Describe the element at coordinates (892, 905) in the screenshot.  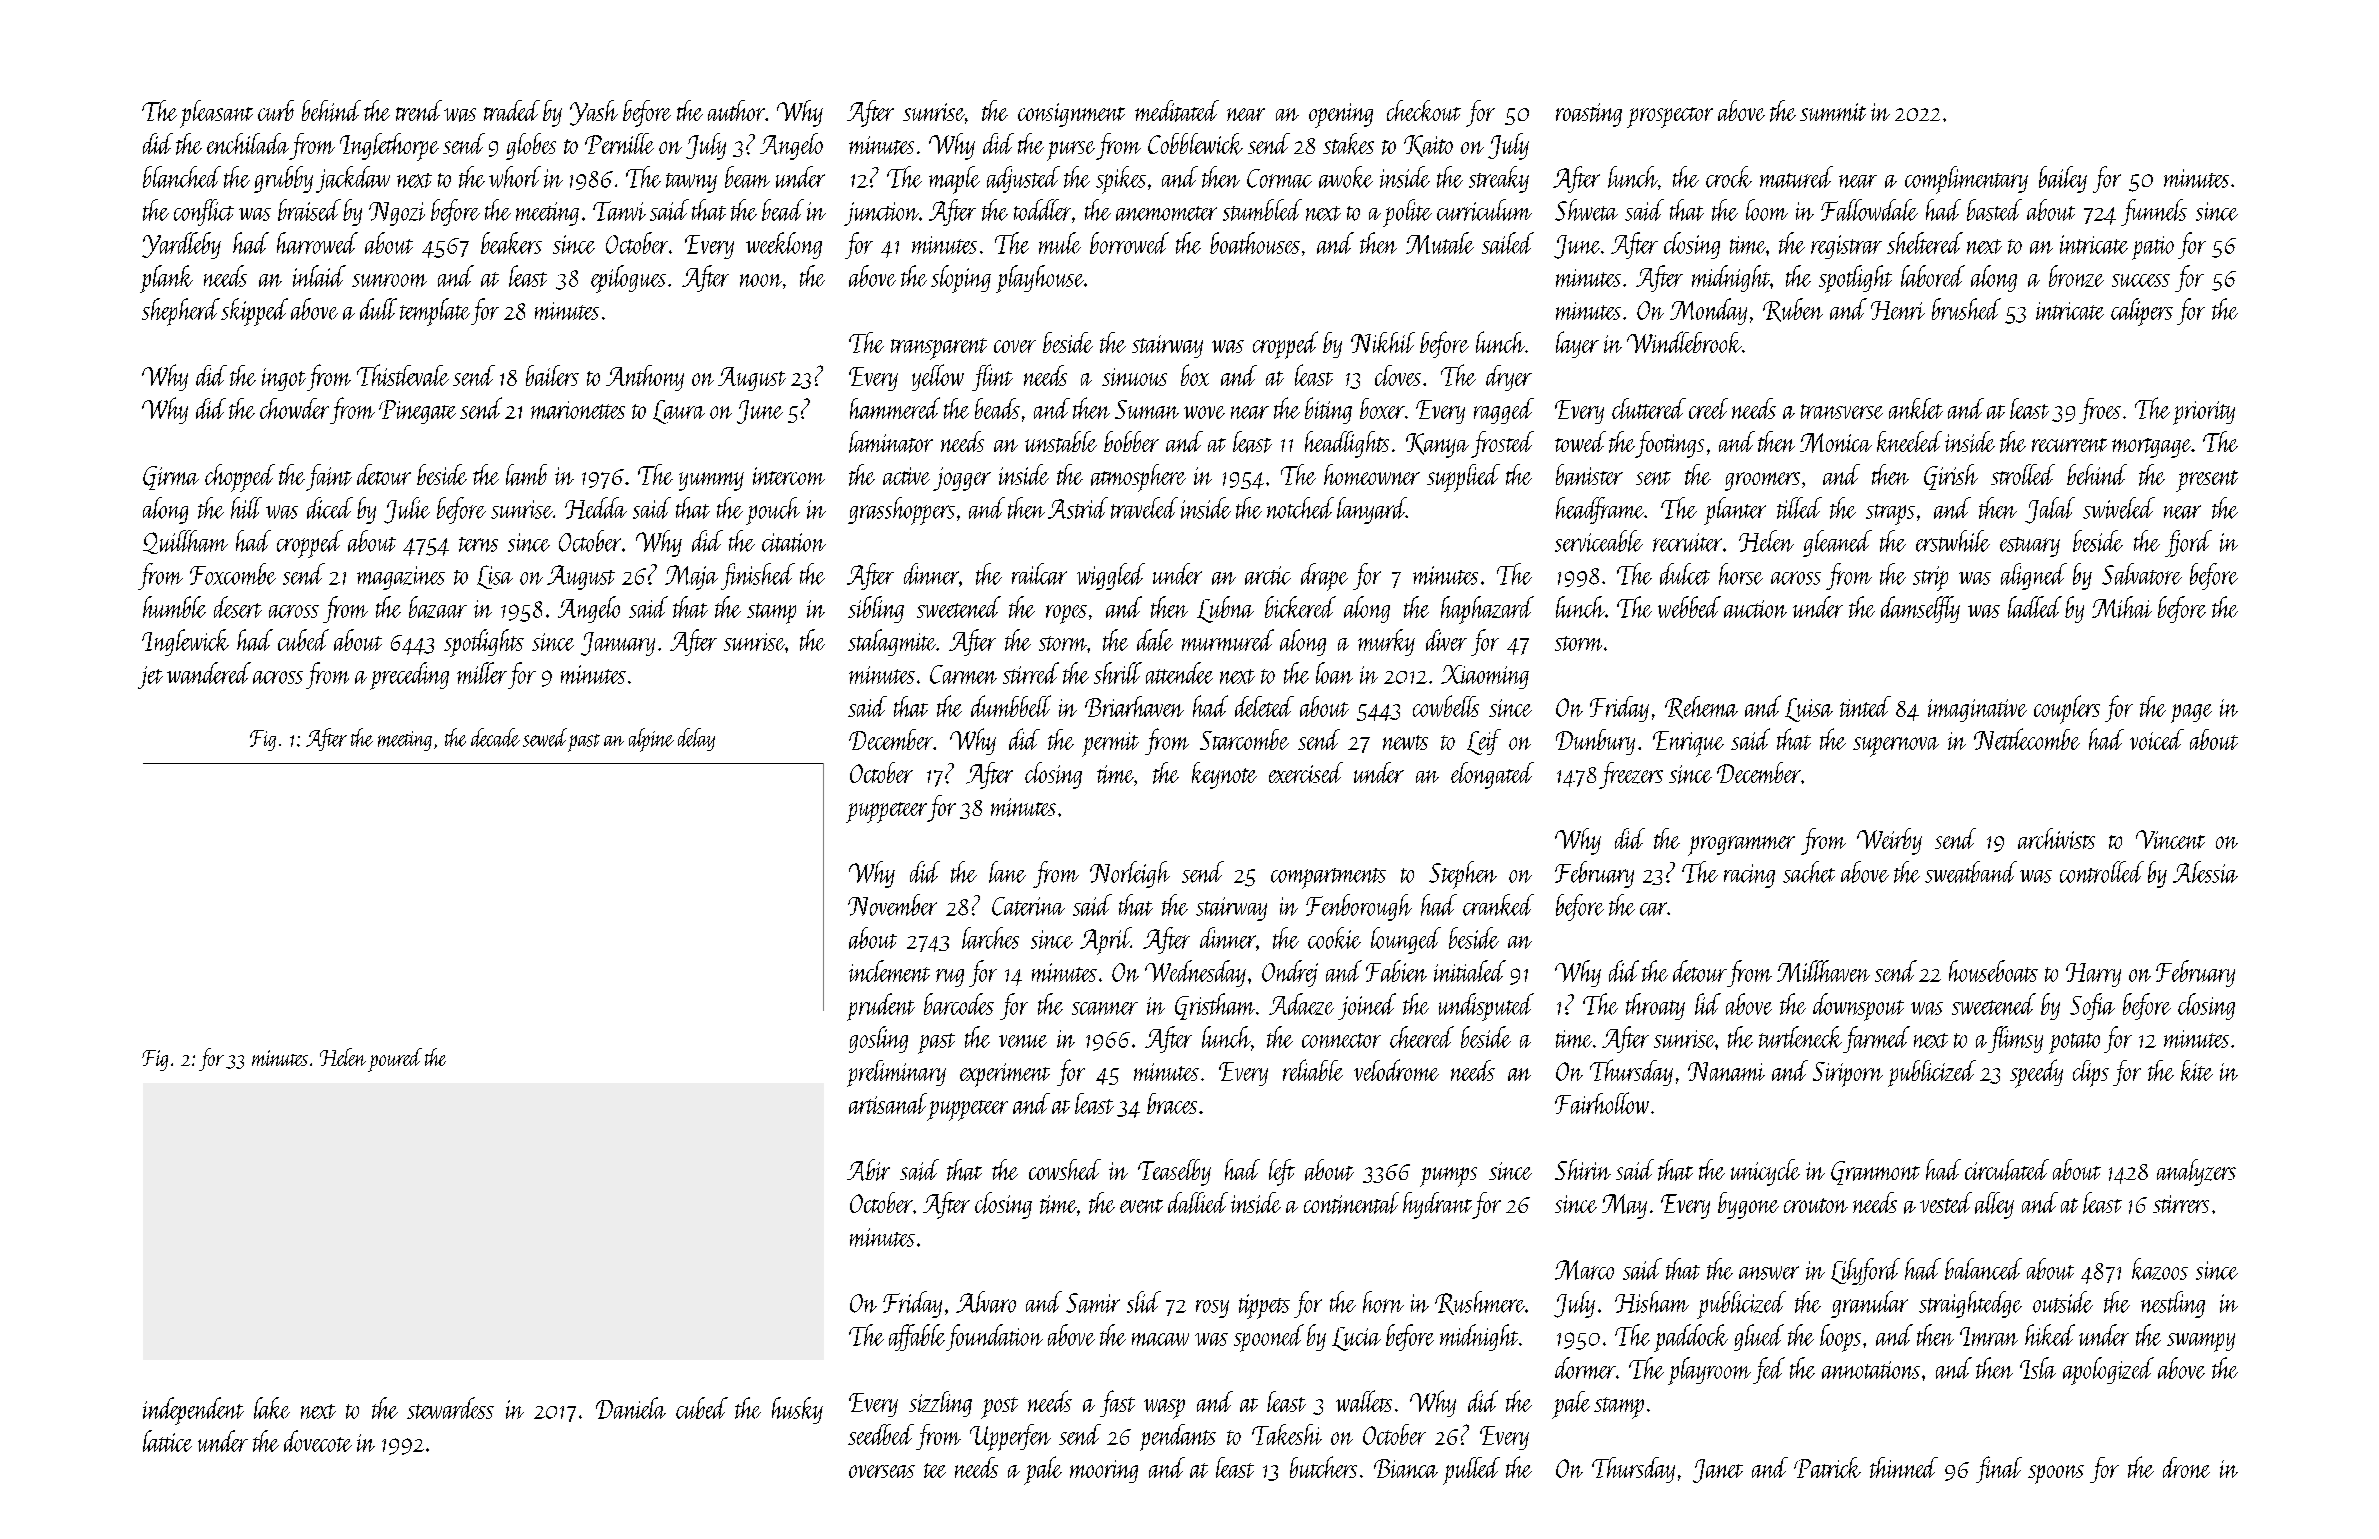
I see `November` at that location.
